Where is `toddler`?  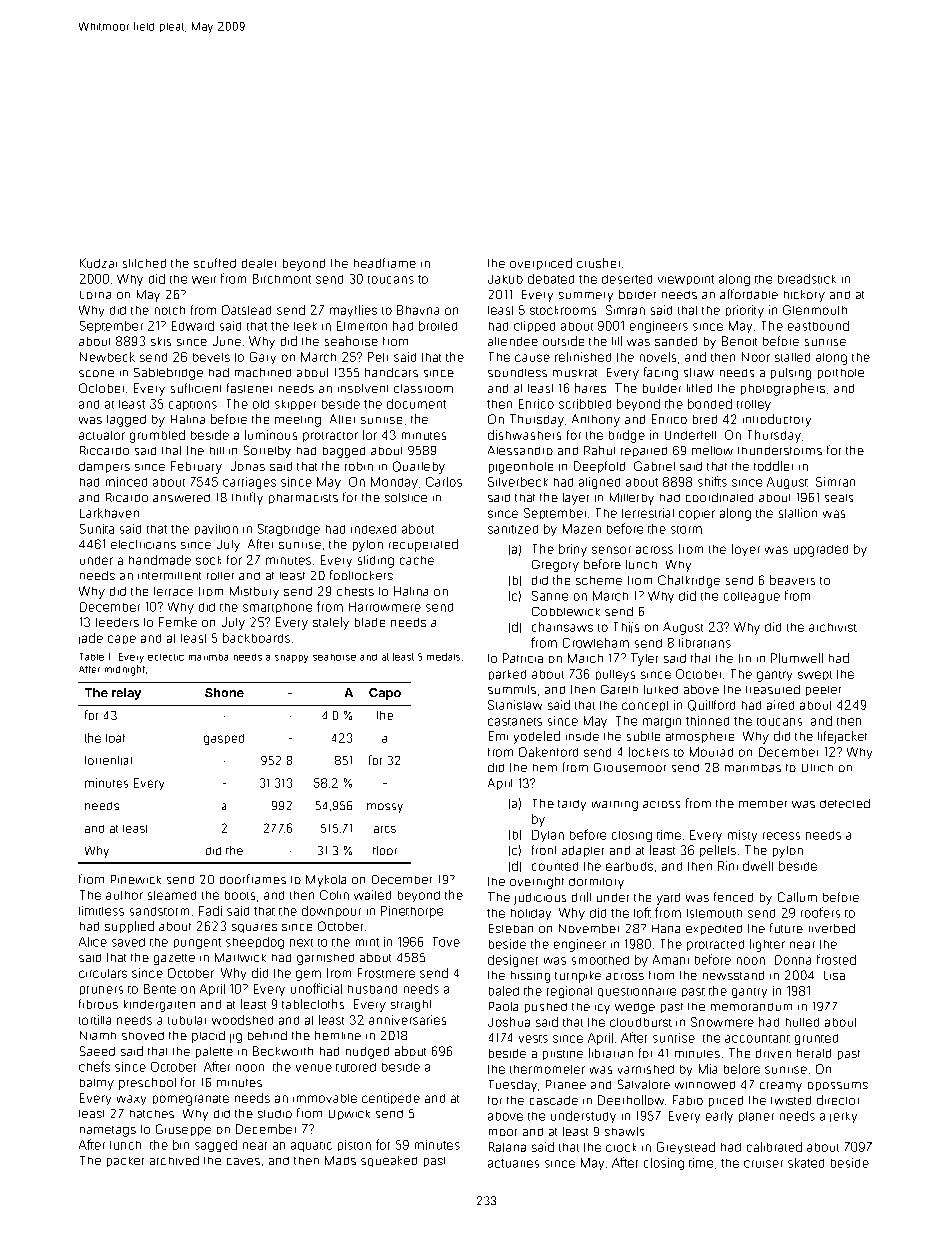
toddler is located at coordinates (773, 466).
